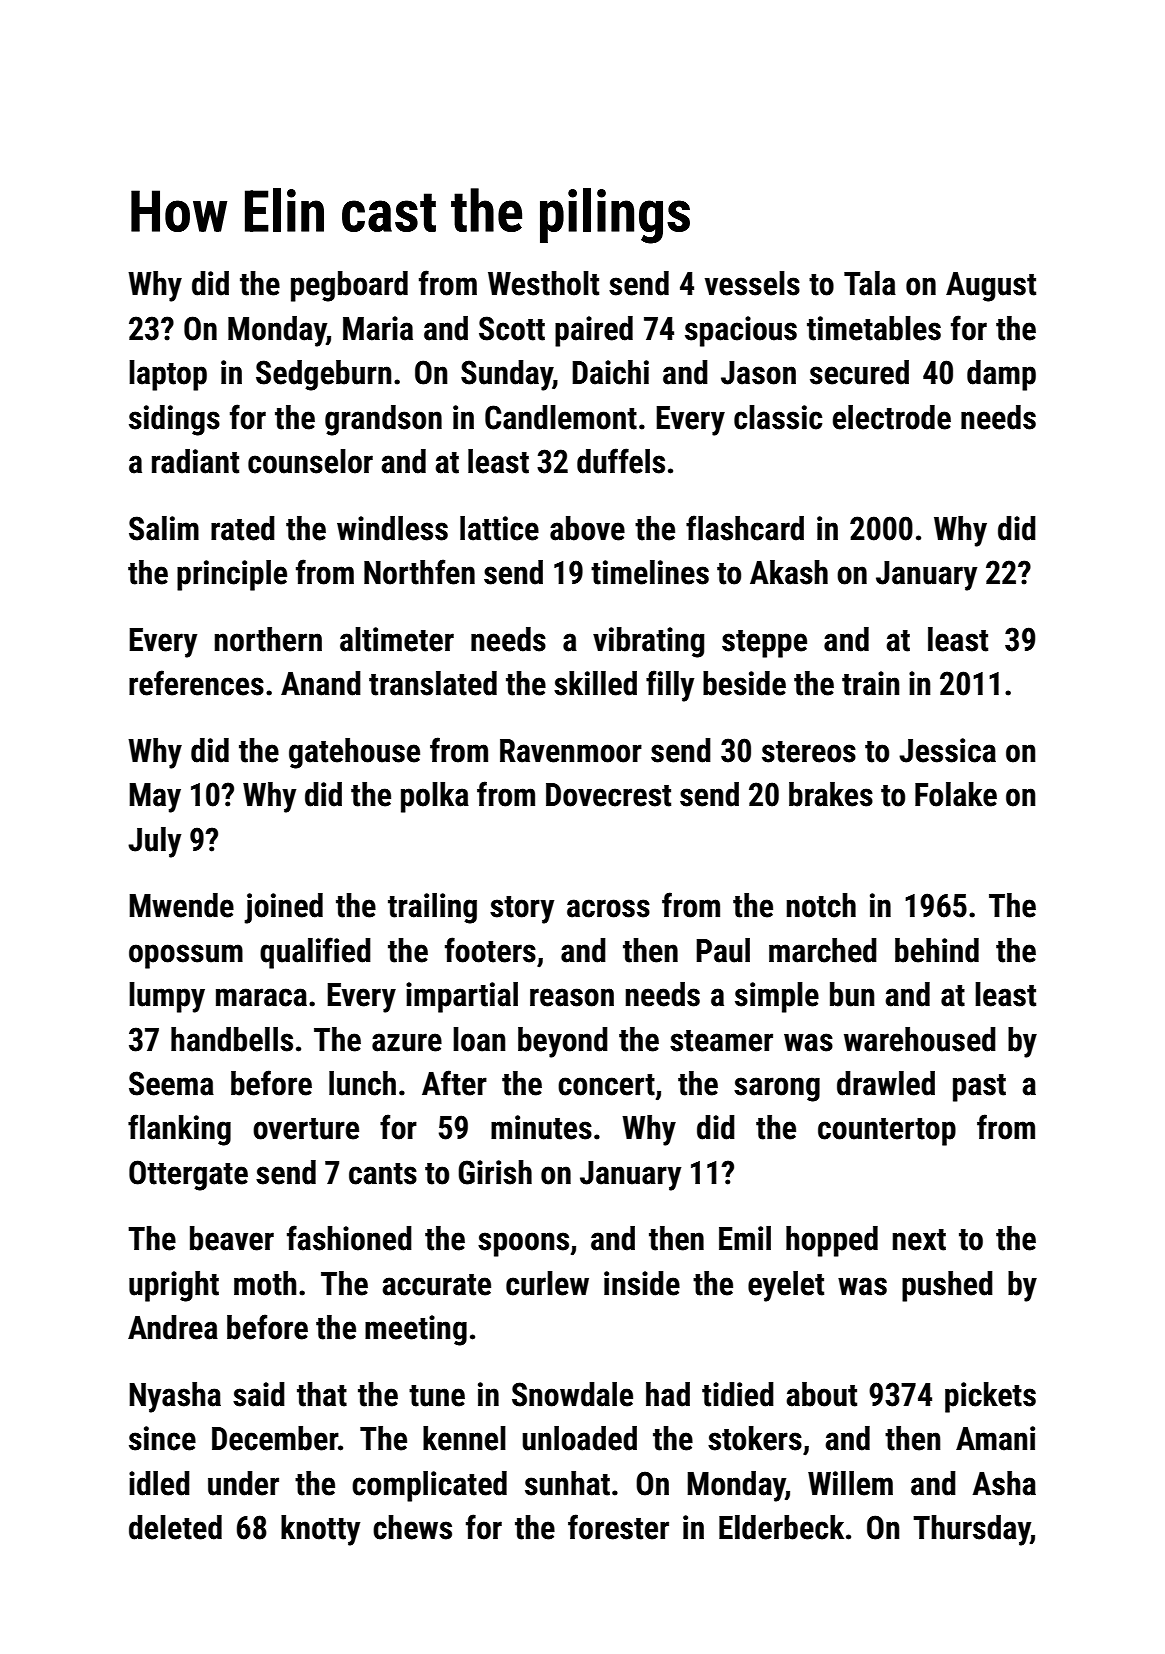 This document has height=1654, width=1165. I want to click on lumpy, so click(167, 997).
